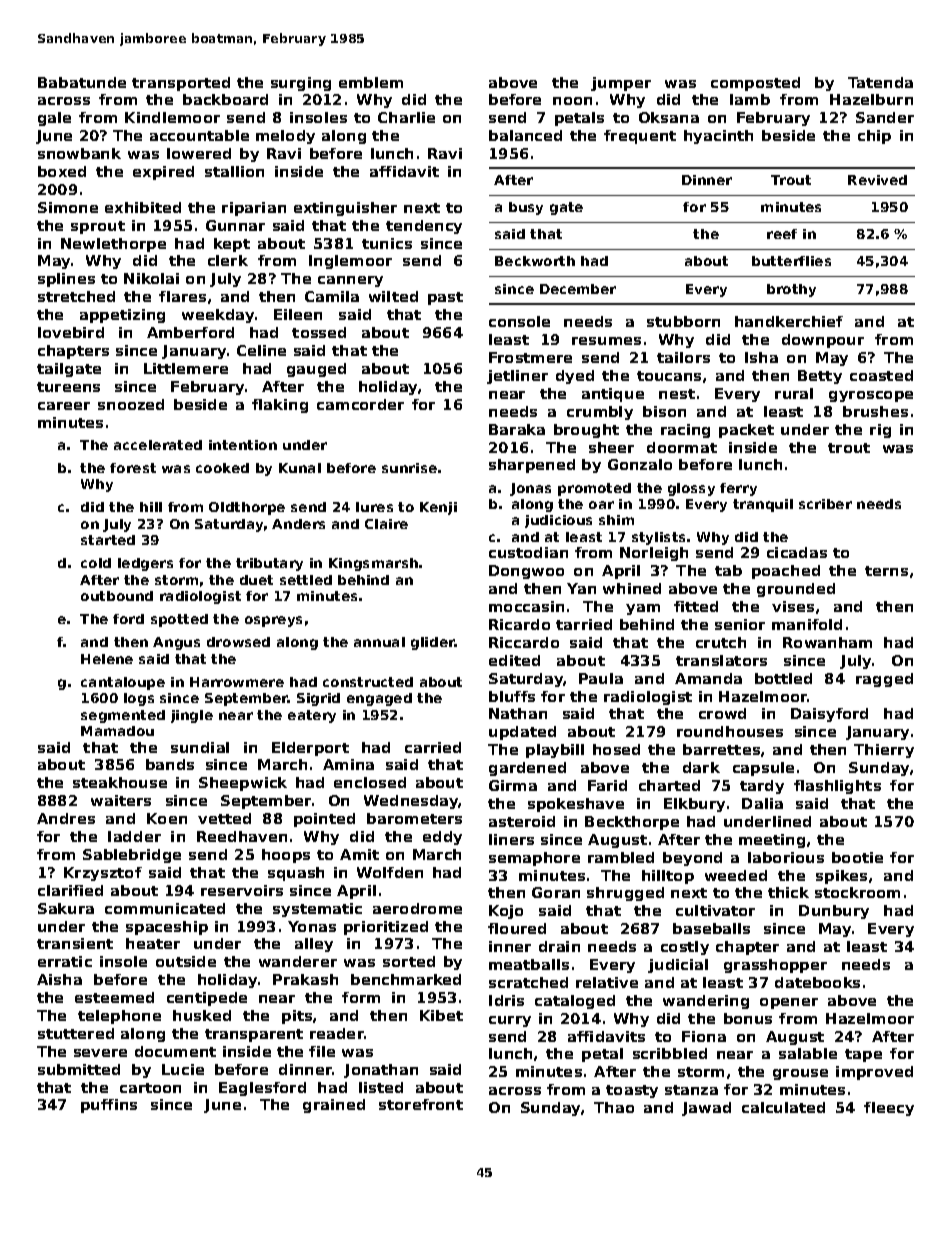 Image resolution: width=952 pixels, height=1233 pixels. I want to click on rig, so click(880, 431).
